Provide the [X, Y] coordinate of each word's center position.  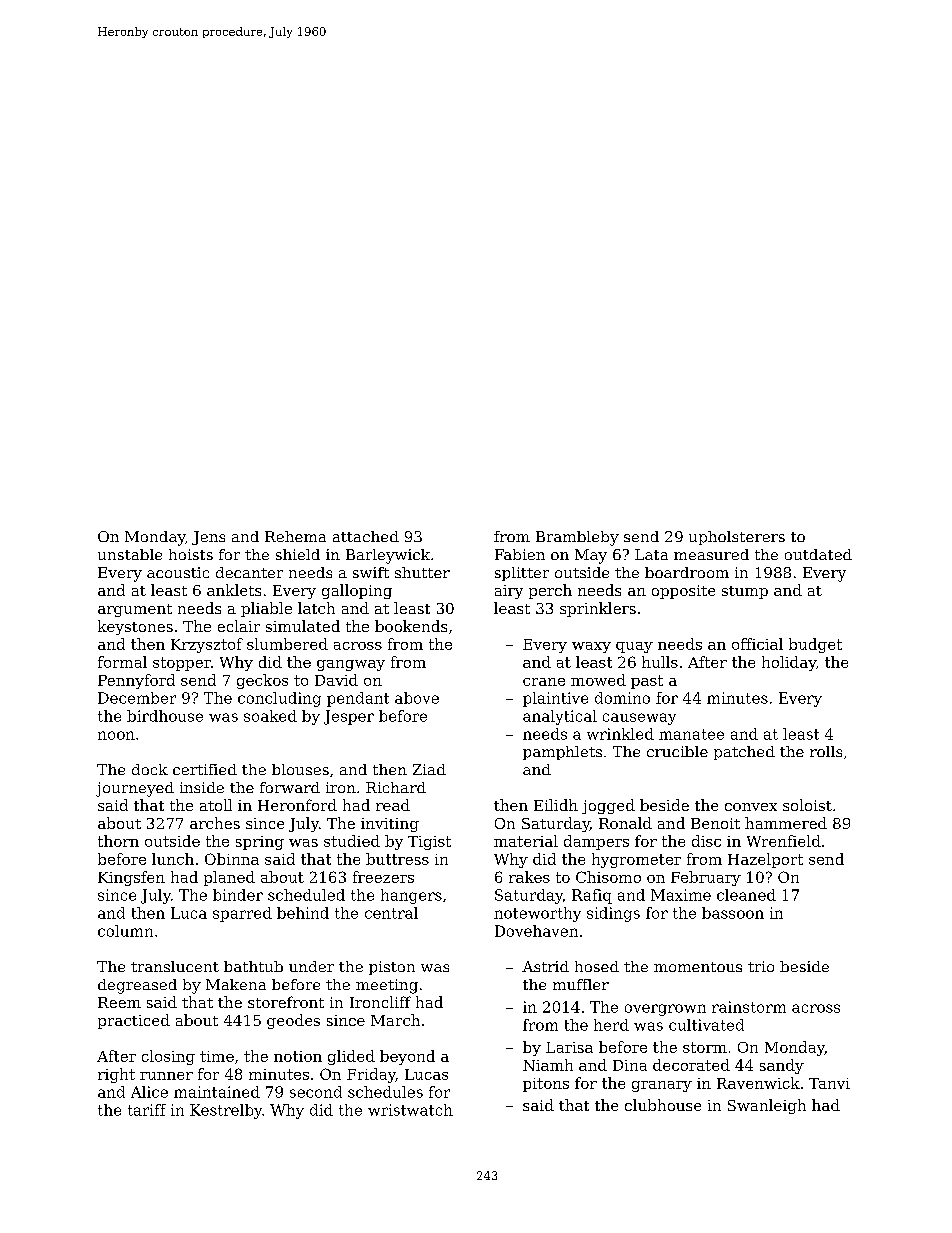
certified [205, 769]
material [526, 841]
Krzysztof [207, 645]
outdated [818, 554]
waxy [591, 647]
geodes [293, 1021]
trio [761, 966]
